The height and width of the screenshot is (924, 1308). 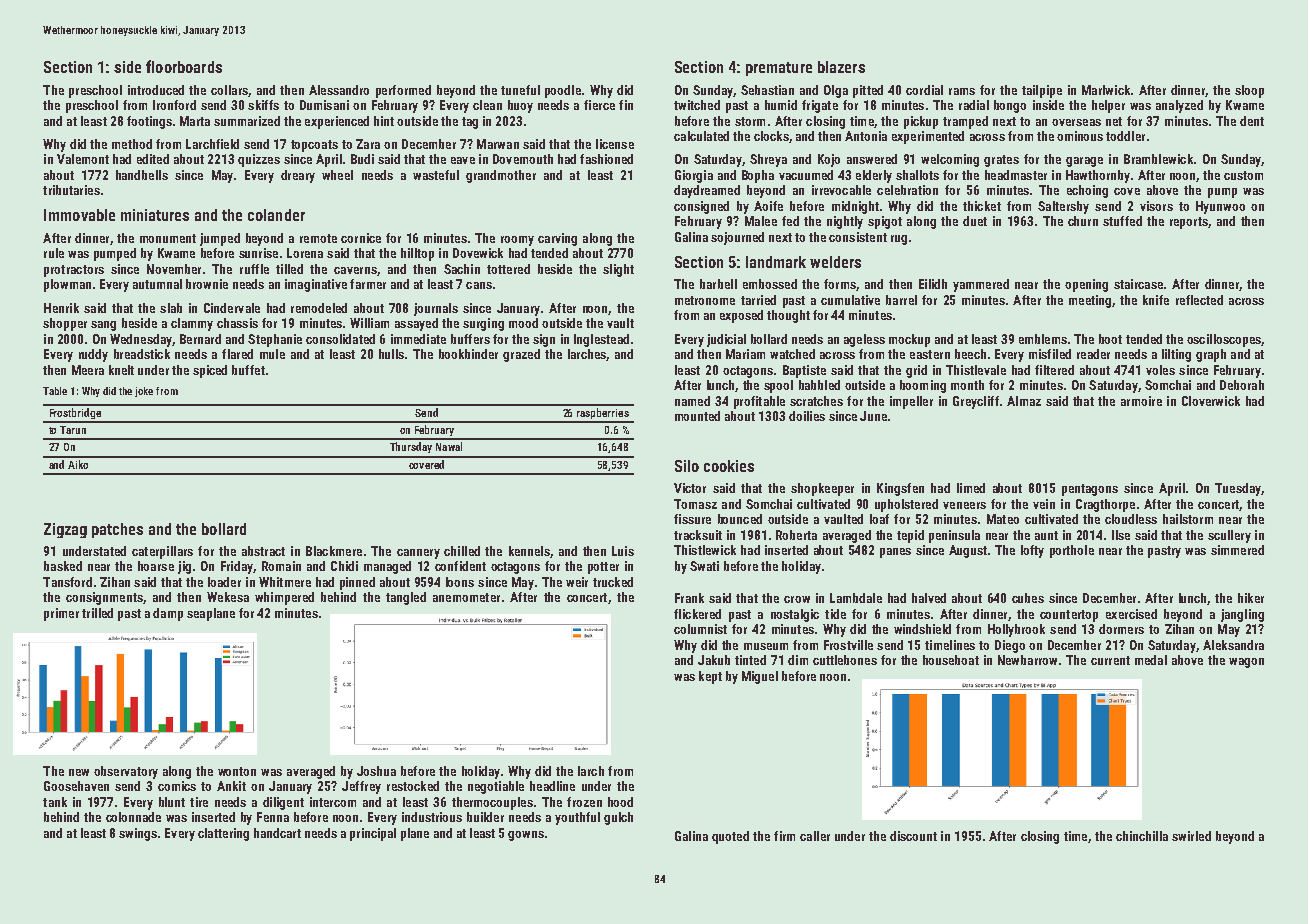 What do you see at coordinates (1046, 535) in the screenshot?
I see `aunt` at bounding box center [1046, 535].
